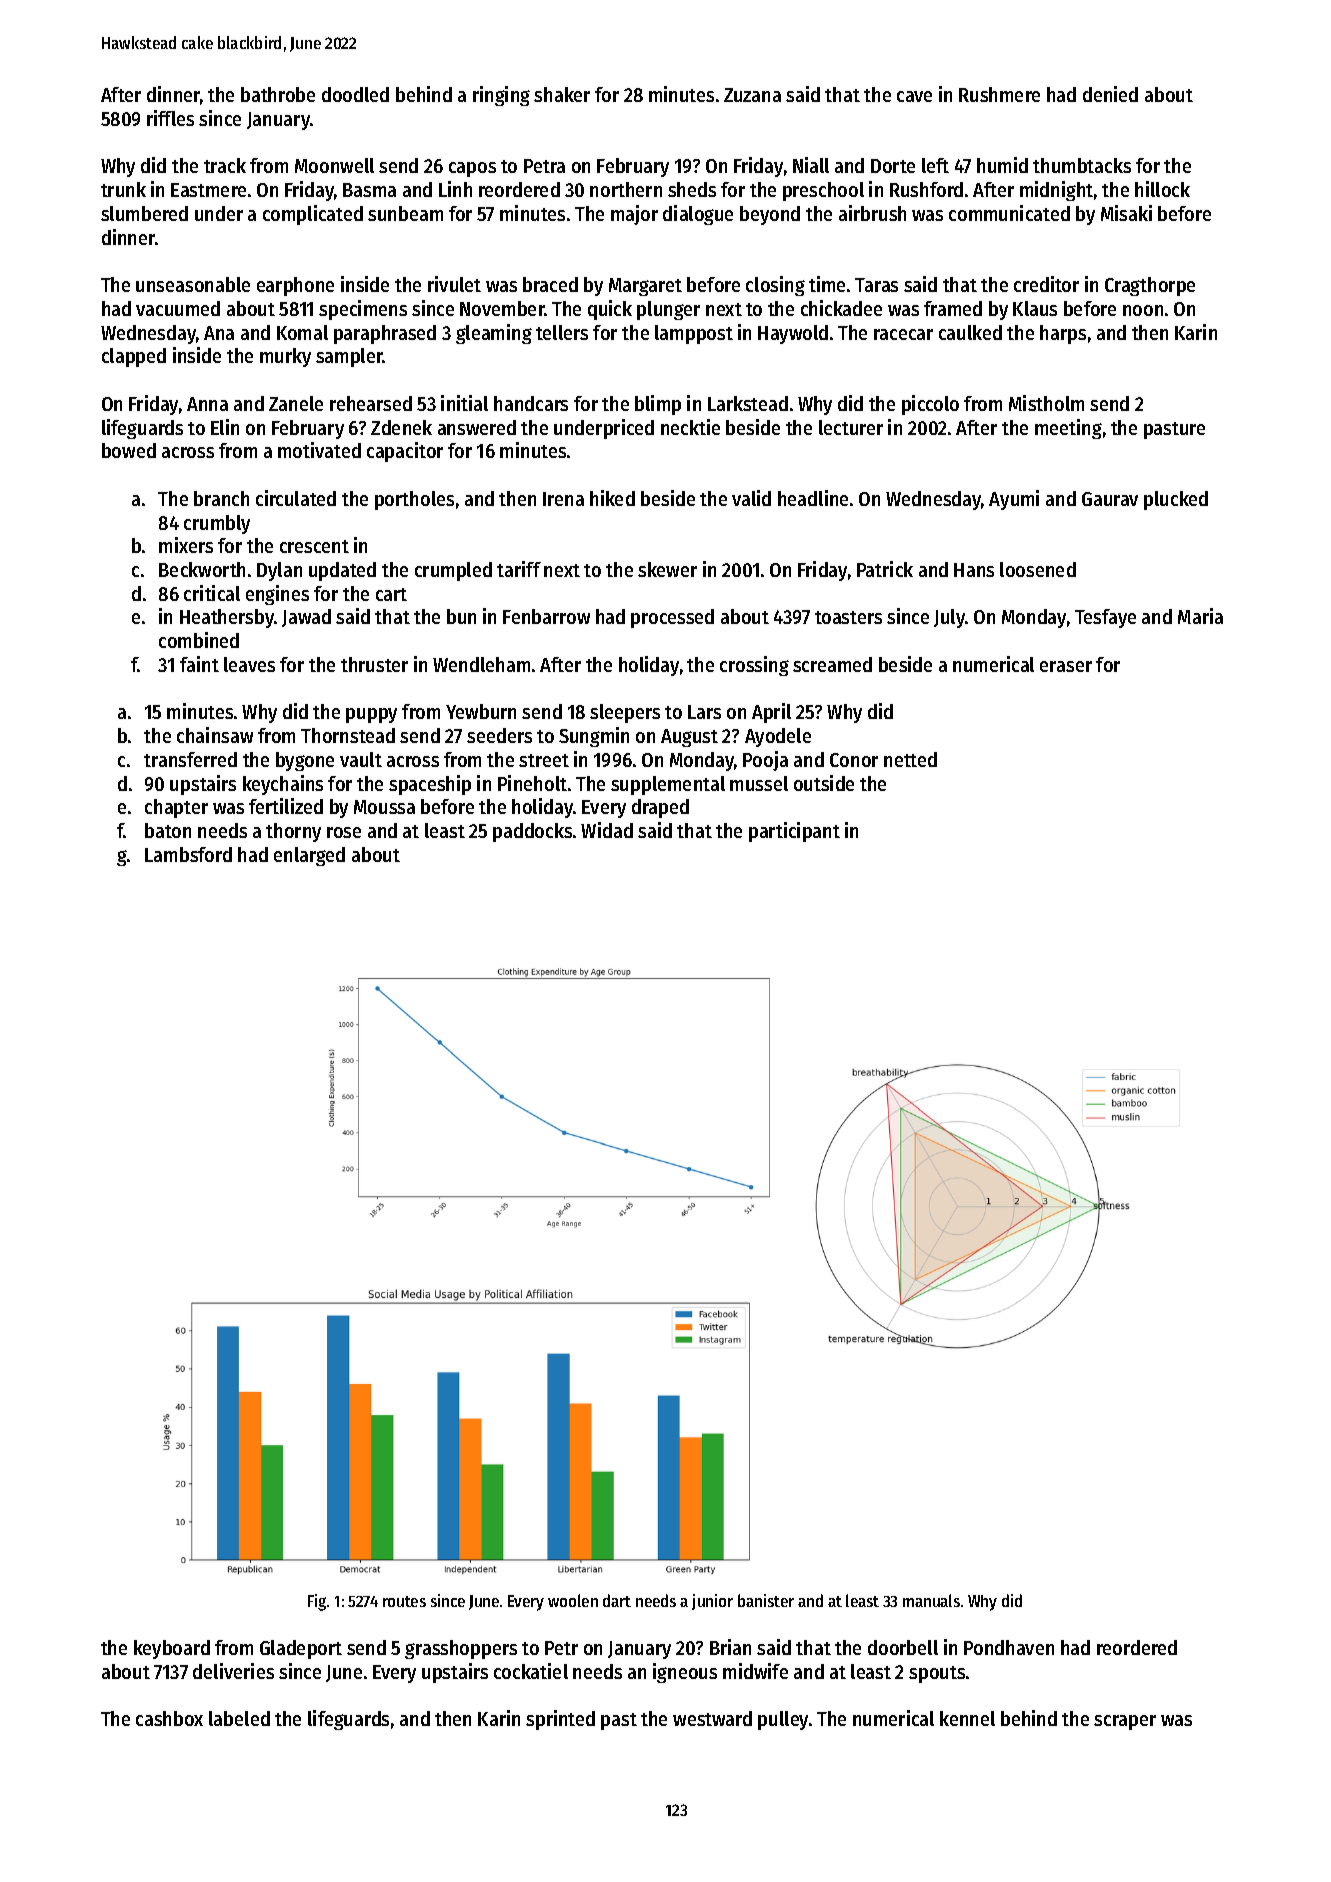  I want to click on puppy, so click(371, 715).
